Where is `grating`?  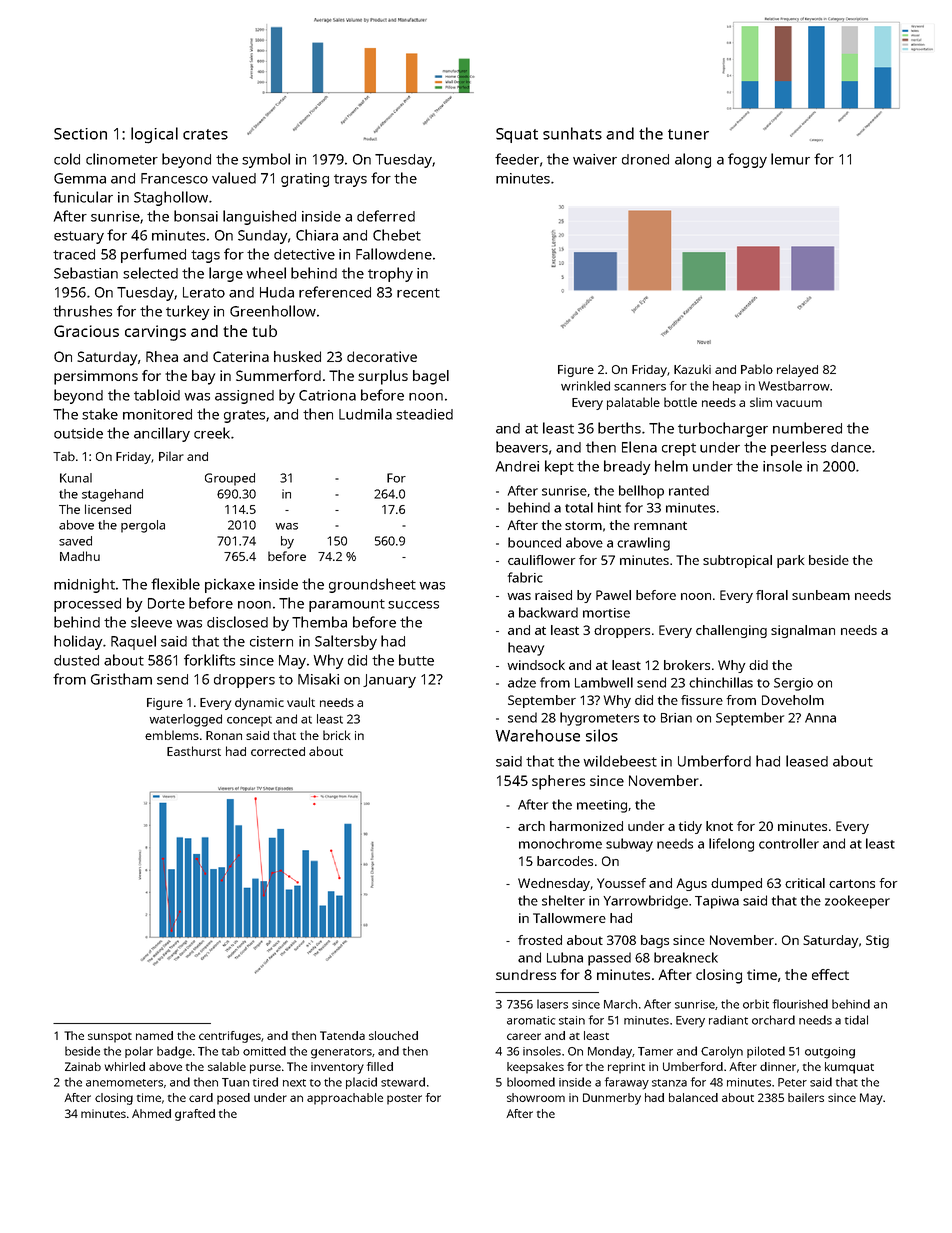
grating is located at coordinates (305, 180).
